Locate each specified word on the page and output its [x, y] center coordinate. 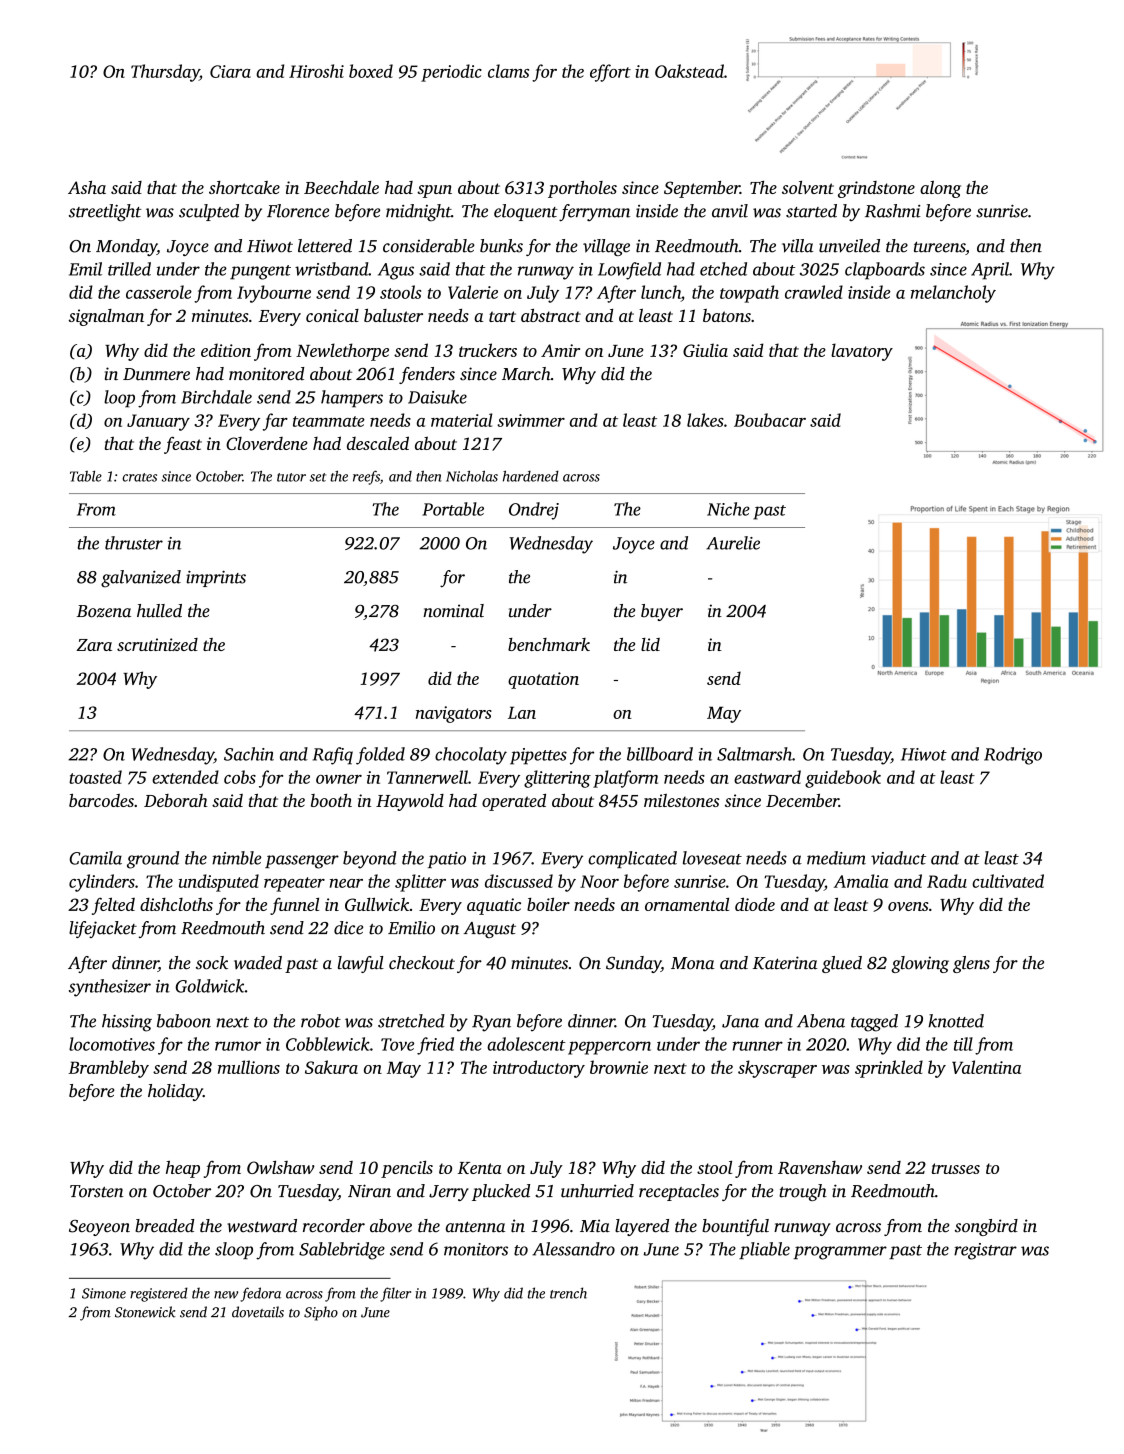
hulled [159, 611]
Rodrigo [1013, 756]
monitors [476, 1249]
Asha [87, 187]
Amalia [861, 881]
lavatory [862, 352]
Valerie [473, 292]
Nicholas [472, 476]
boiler [548, 904]
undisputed [219, 883]
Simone [104, 1293]
